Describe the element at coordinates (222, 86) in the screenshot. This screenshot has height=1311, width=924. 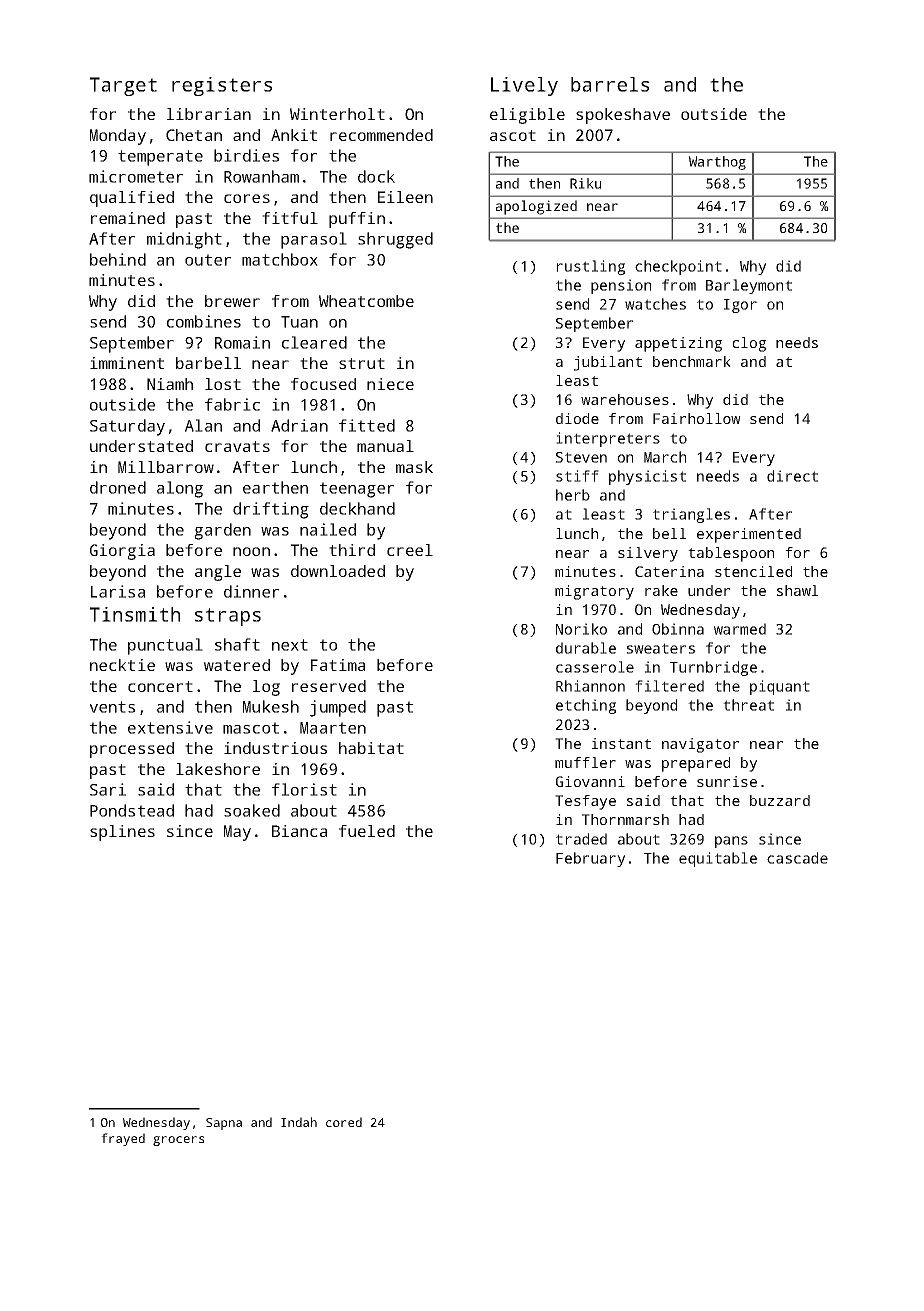
I see `registers` at that location.
